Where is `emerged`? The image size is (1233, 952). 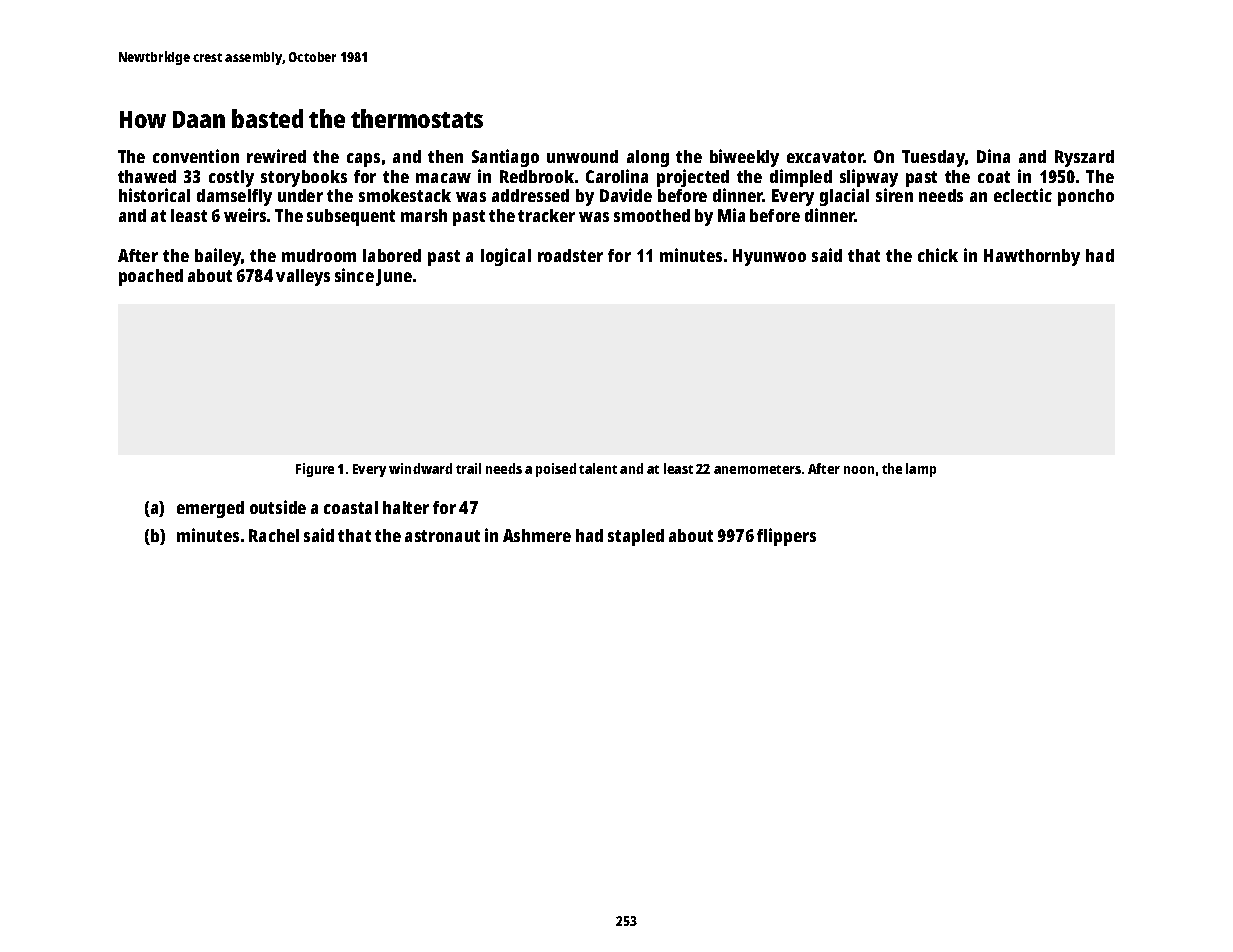 emerged is located at coordinates (210, 509).
